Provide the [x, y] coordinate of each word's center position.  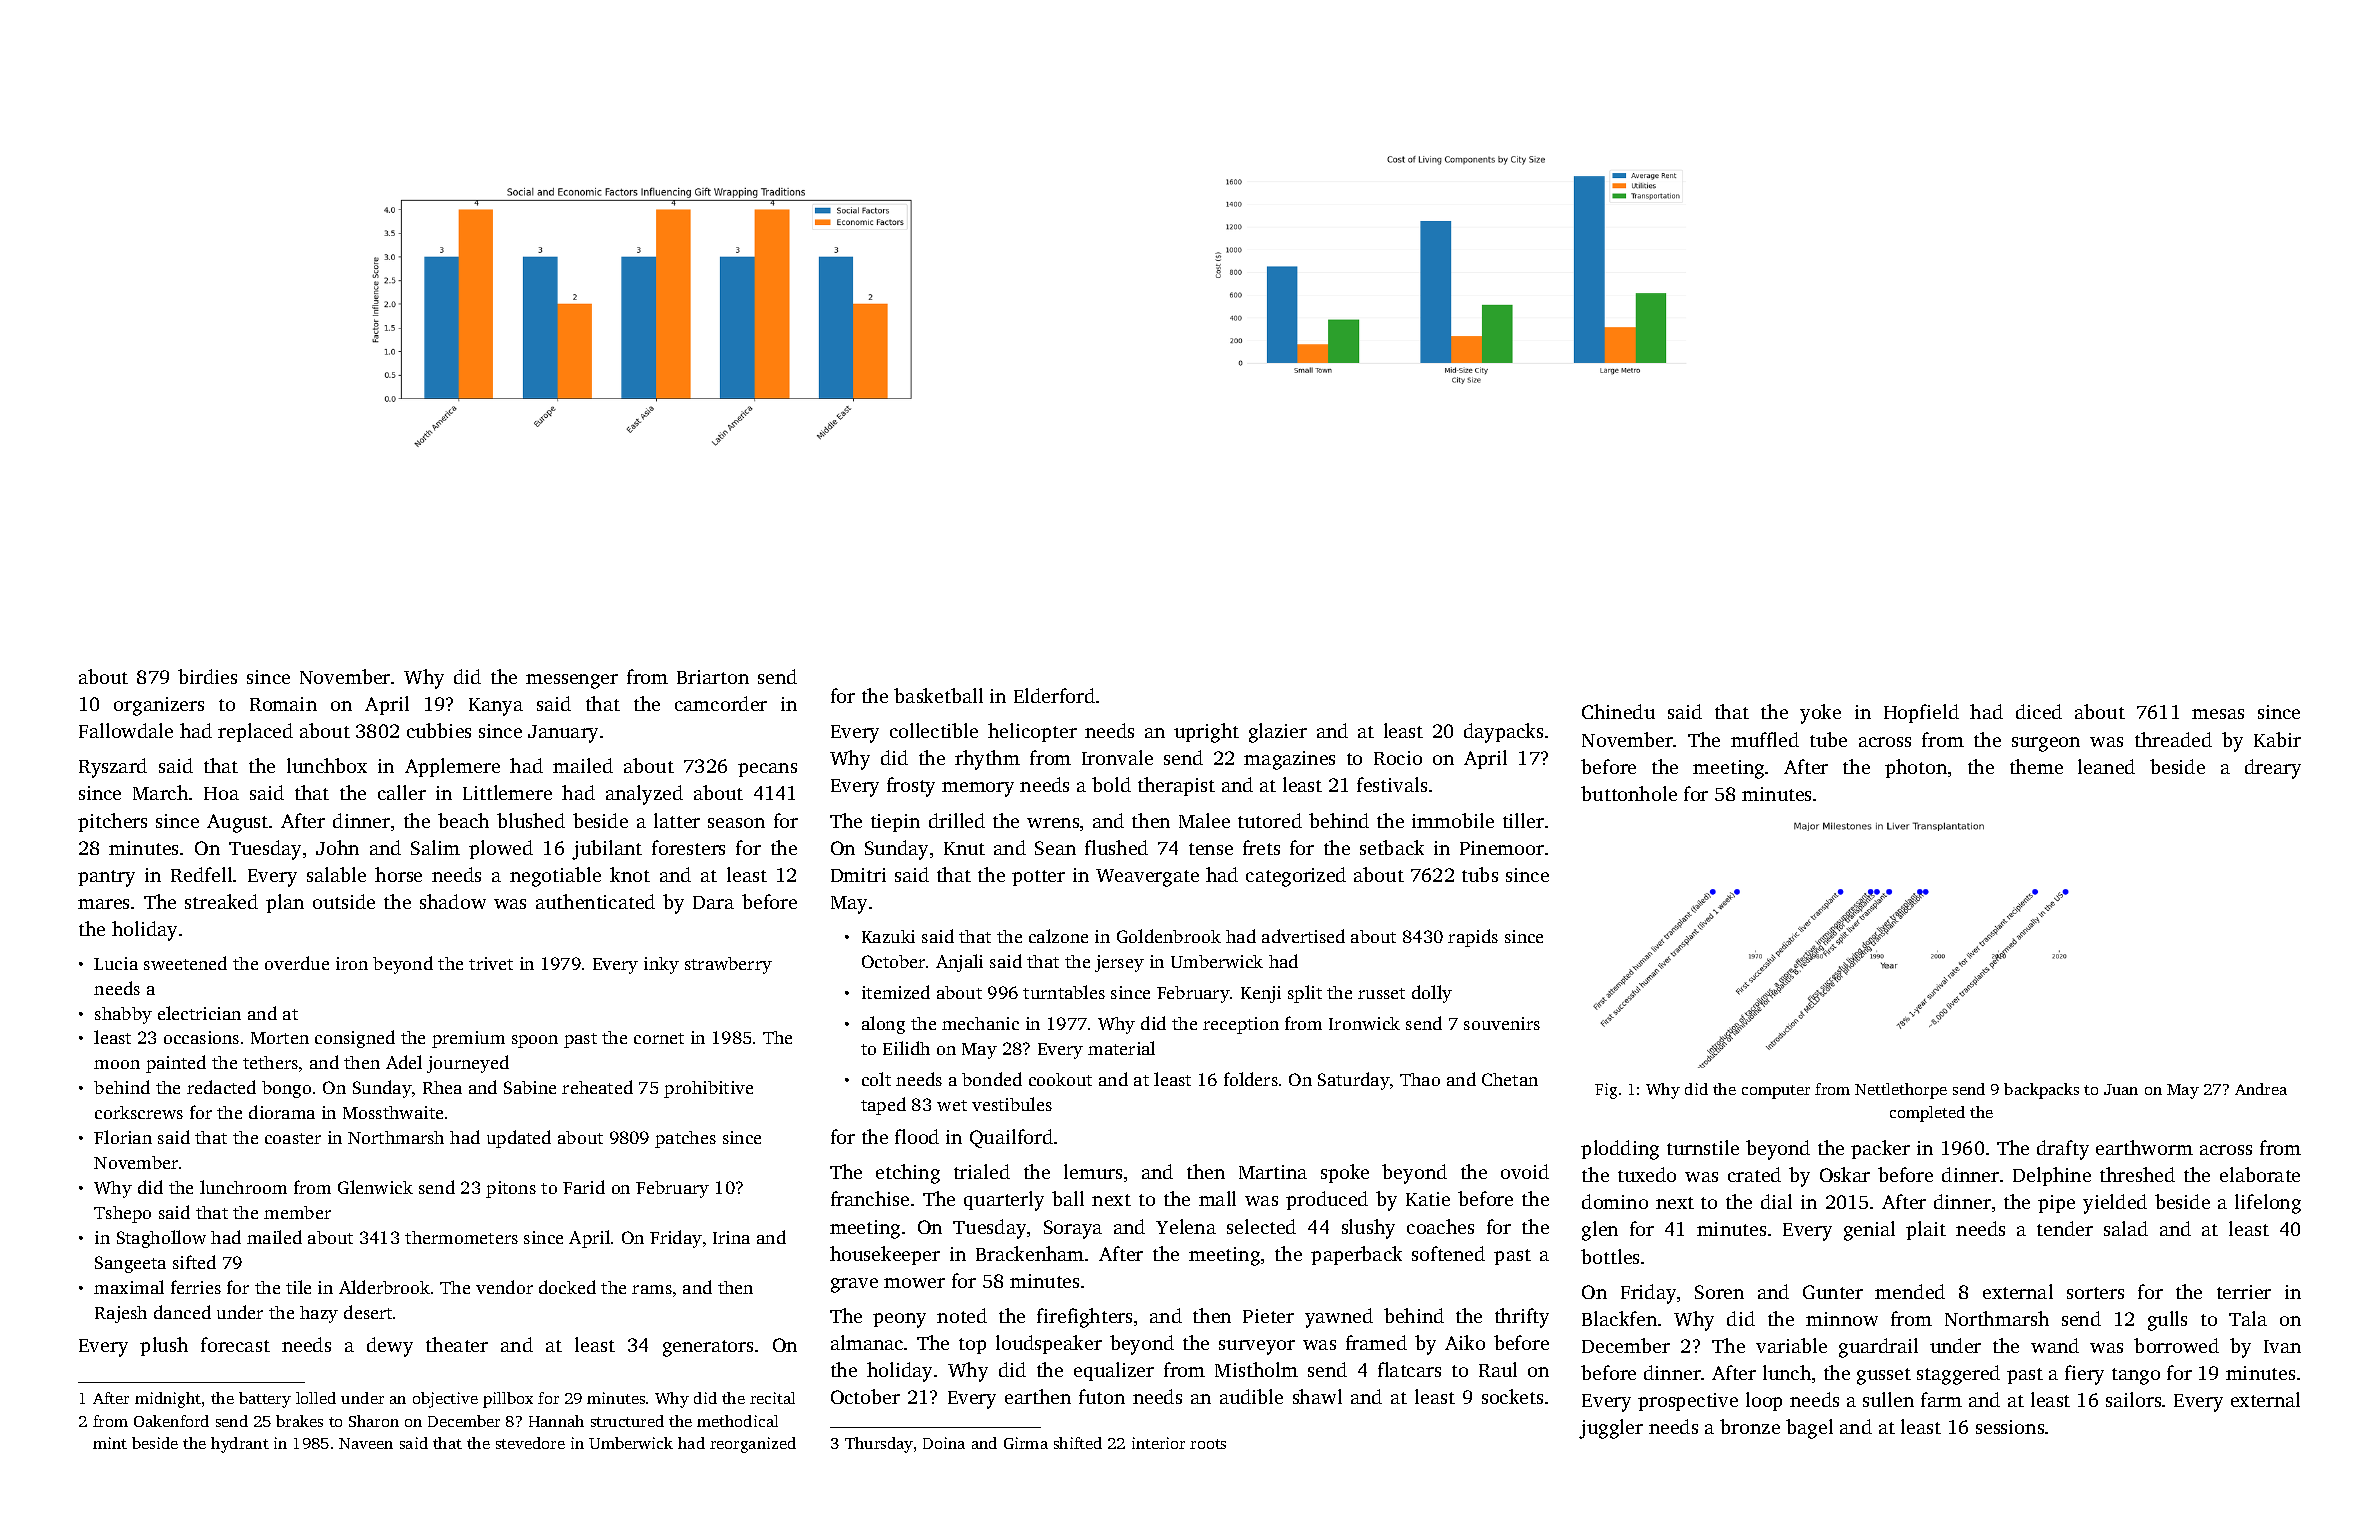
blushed [531, 820]
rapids [1473, 938]
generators [708, 1348]
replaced [255, 732]
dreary [2273, 769]
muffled [1765, 739]
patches [685, 1139]
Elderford [1054, 695]
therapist [1176, 786]
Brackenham [1030, 1253]
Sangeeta [130, 1264]
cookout [1060, 1079]
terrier [2244, 1292]
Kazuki [888, 936]
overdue [297, 963]
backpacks [2041, 1091]
